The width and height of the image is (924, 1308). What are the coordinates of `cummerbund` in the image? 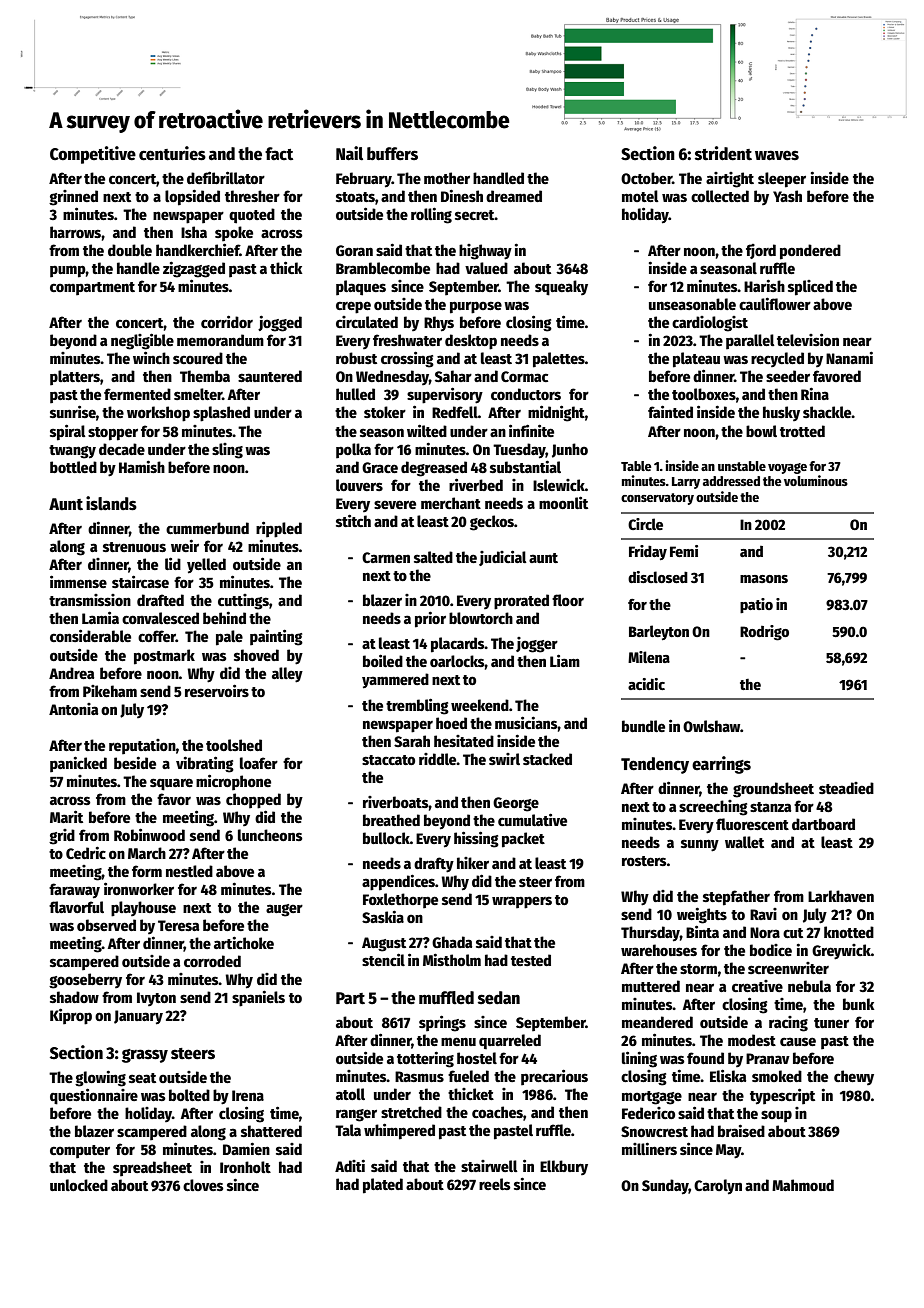 It's located at (207, 528).
